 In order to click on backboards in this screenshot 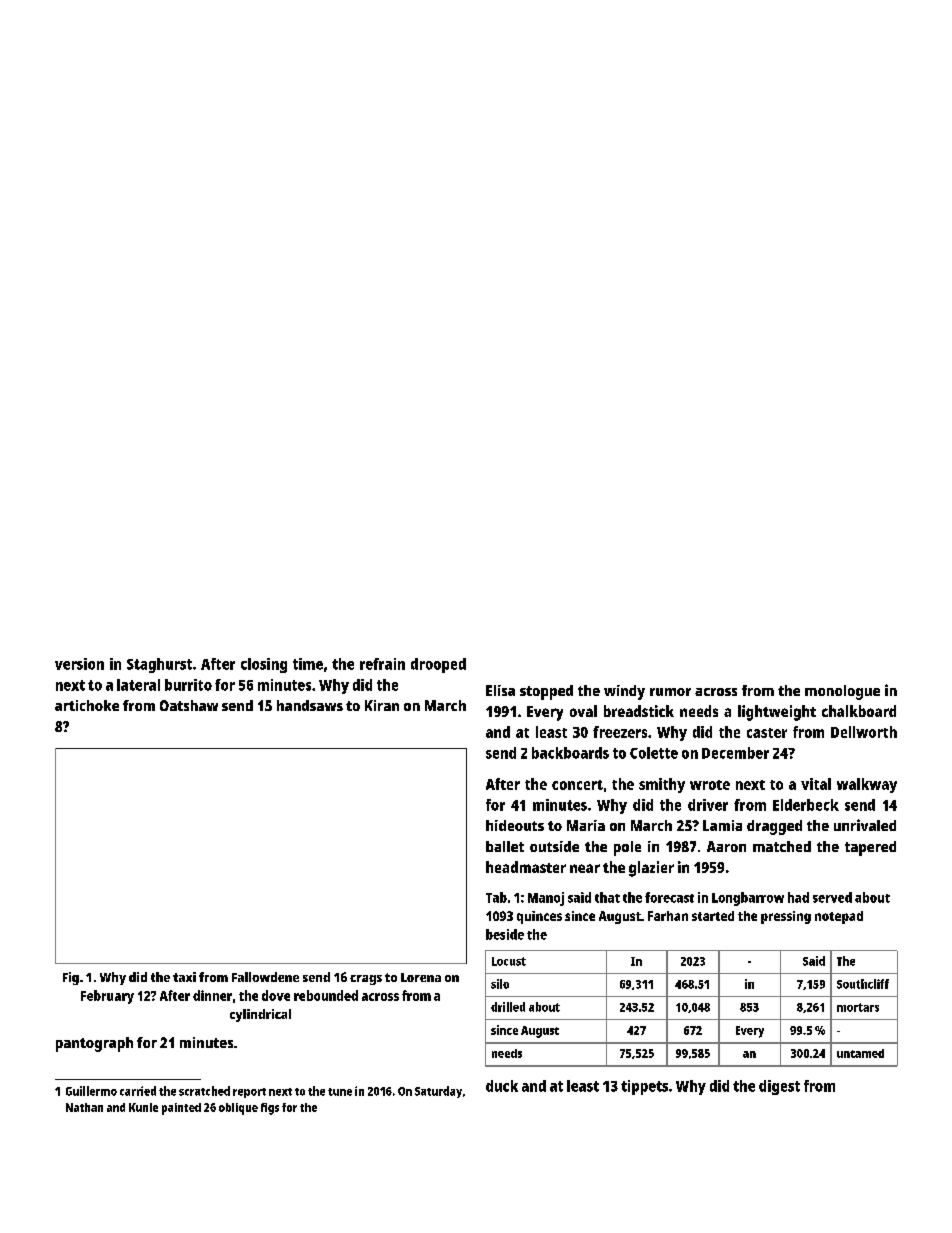, I will do `click(570, 753)`.
